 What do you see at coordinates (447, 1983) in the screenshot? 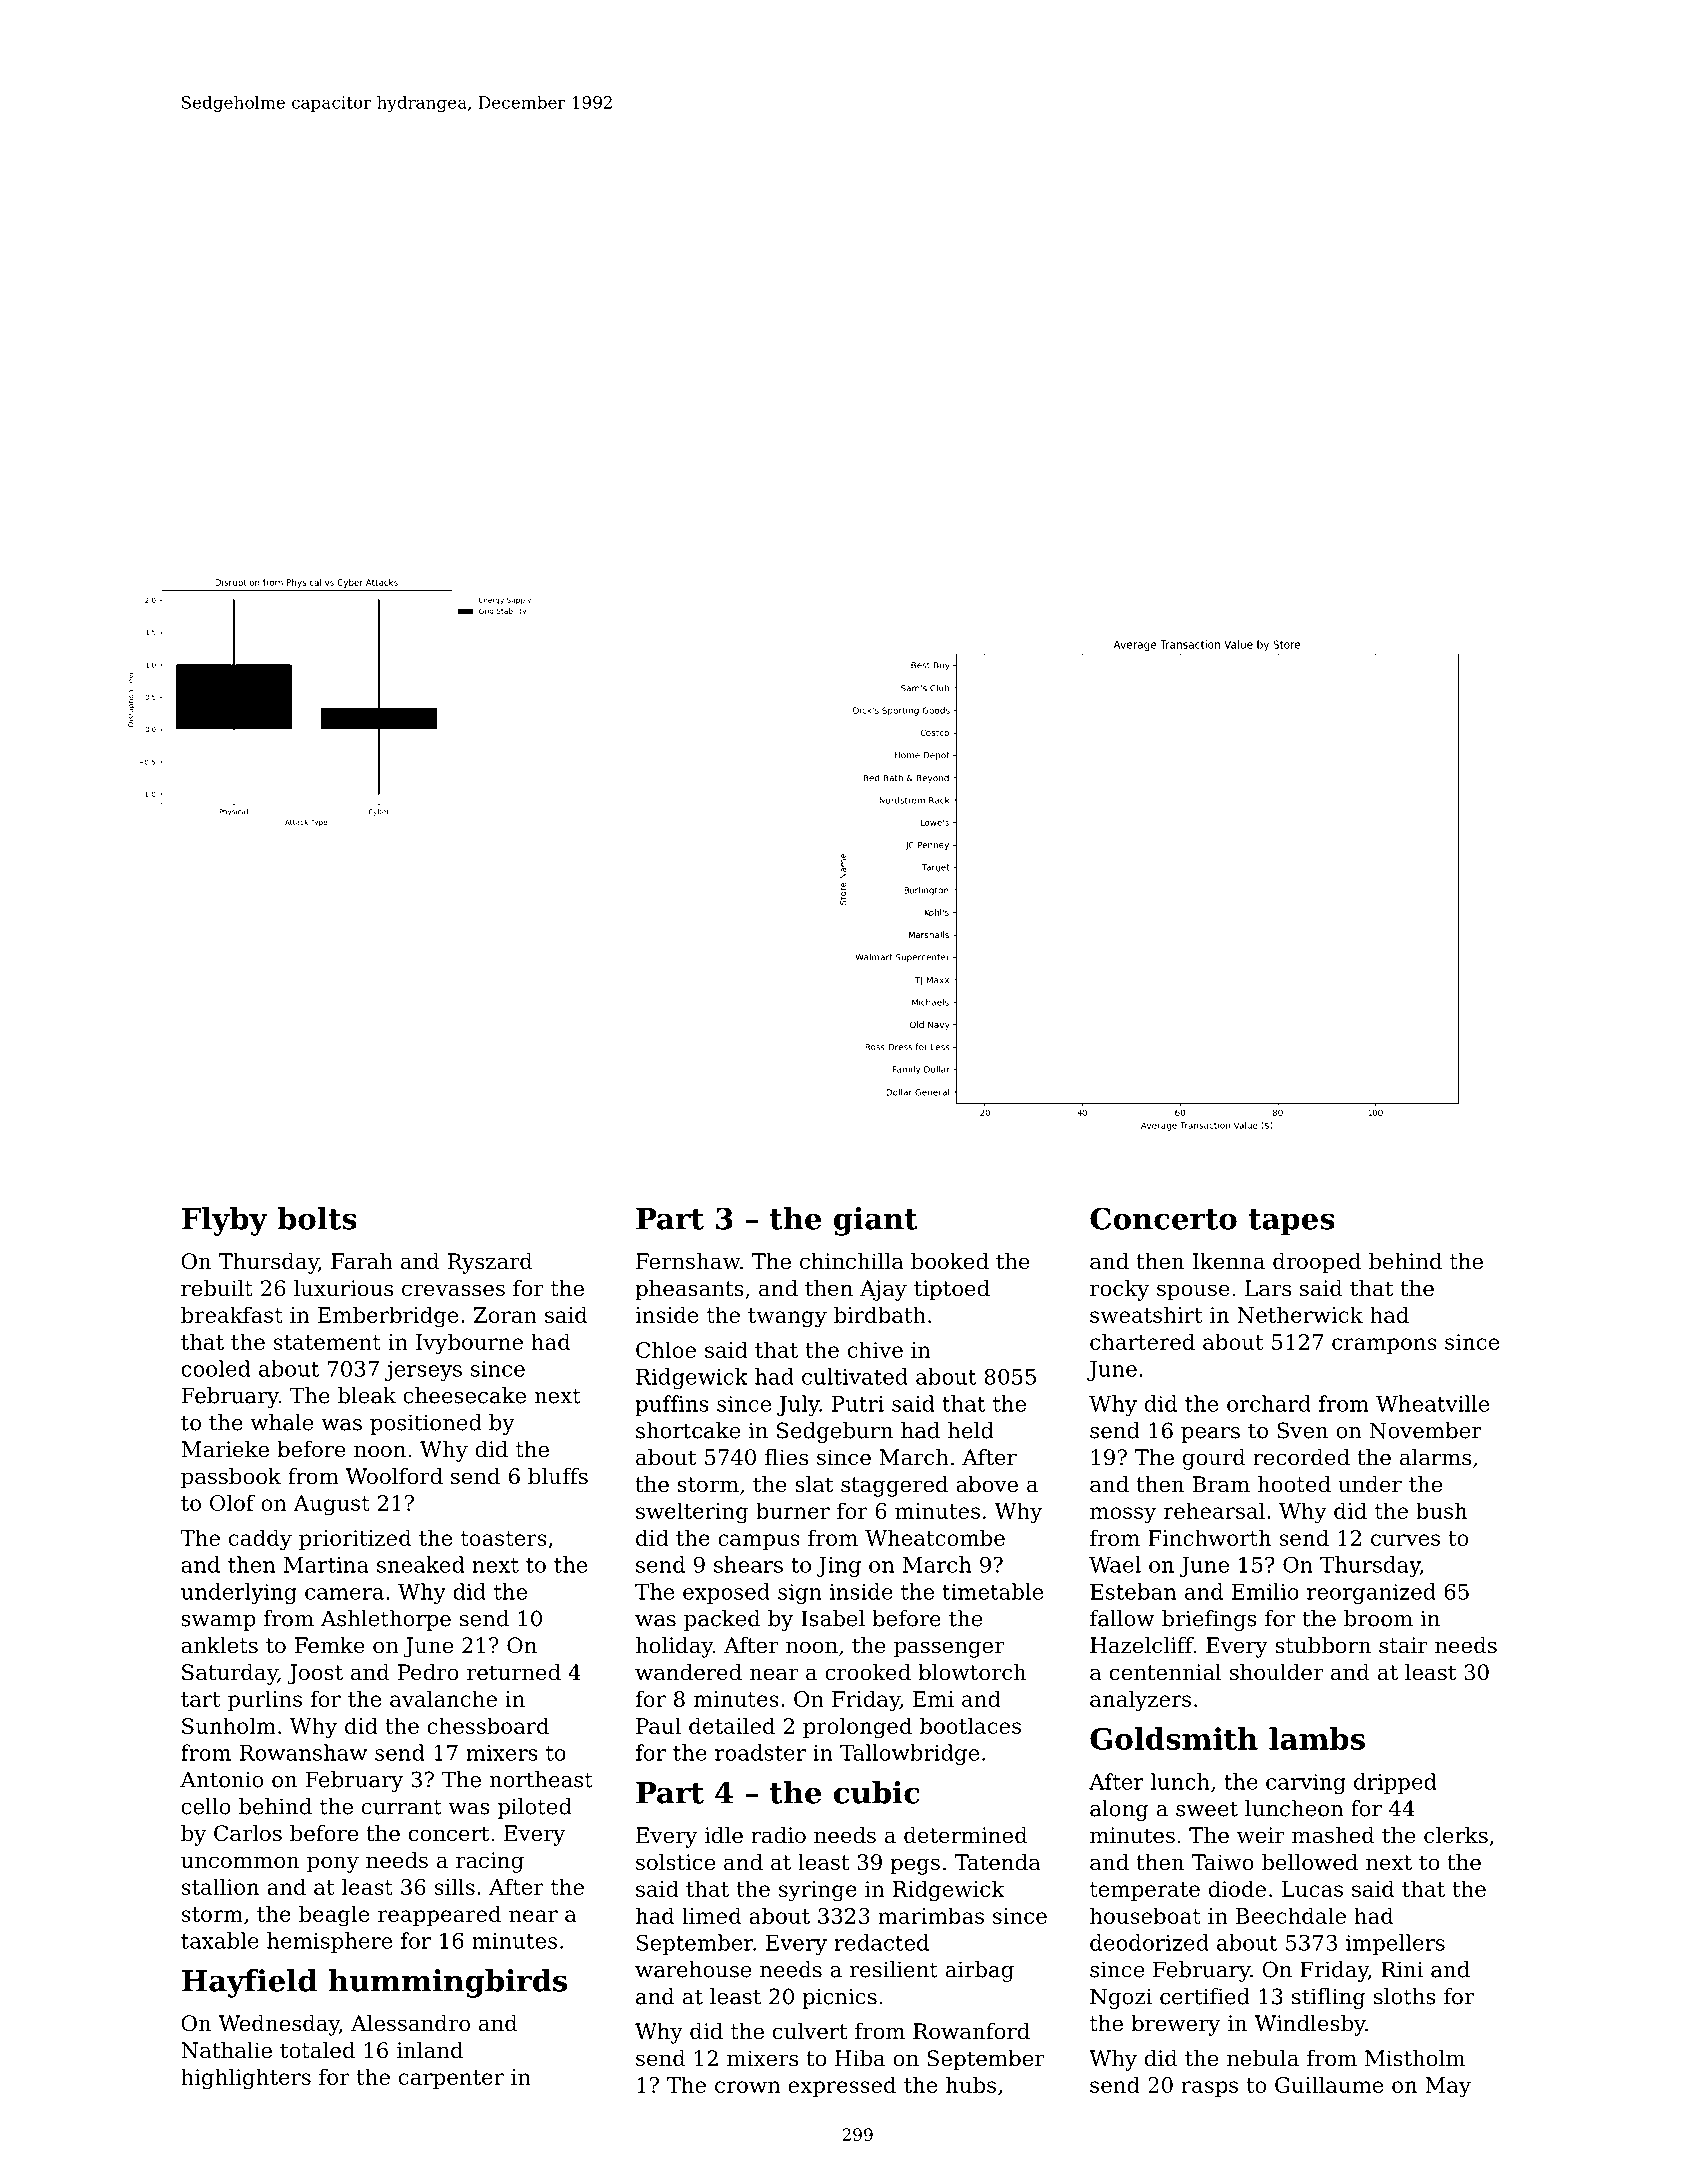
I see `hummingbirds` at bounding box center [447, 1983].
